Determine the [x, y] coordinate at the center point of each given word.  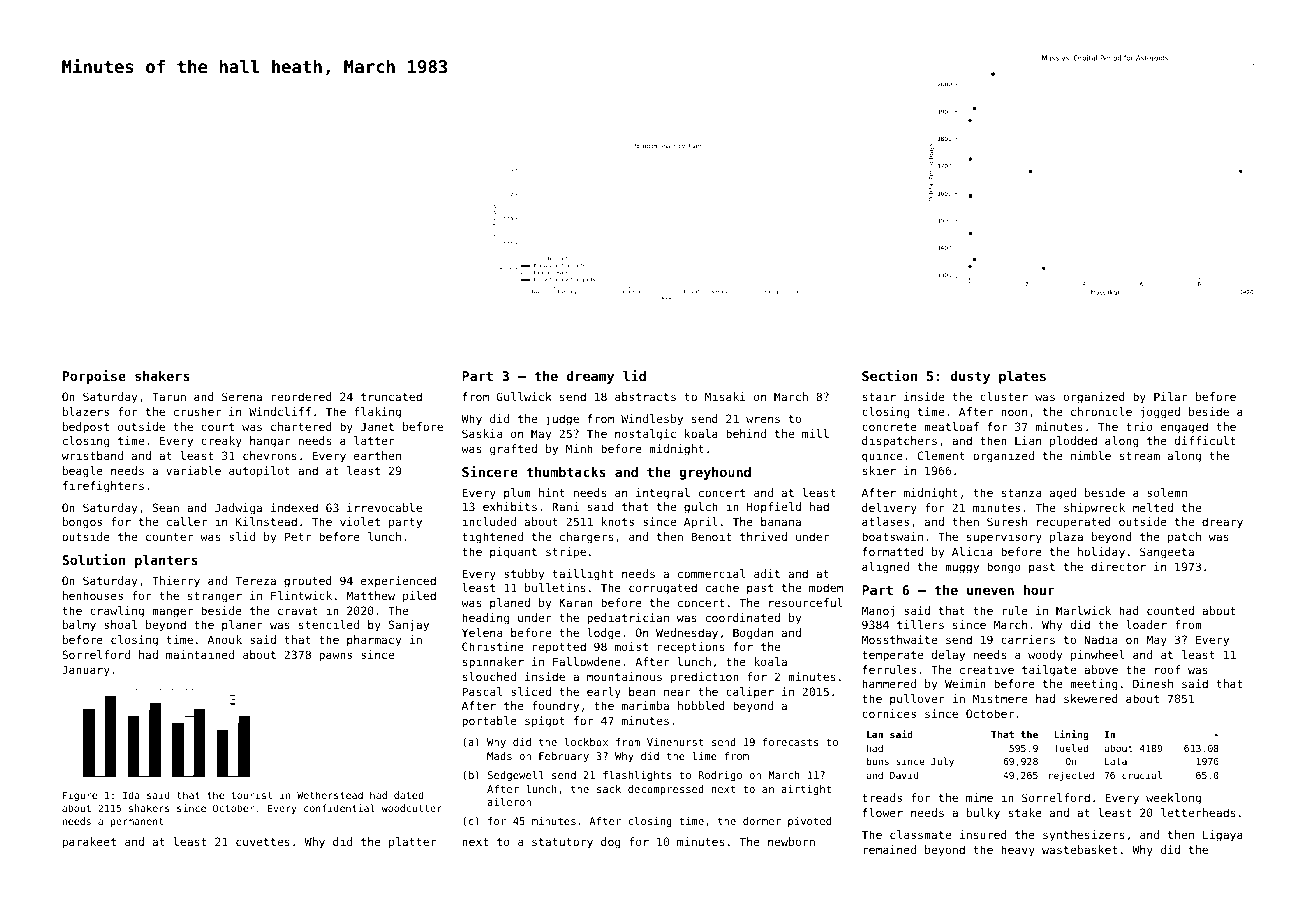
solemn [1167, 492]
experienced [398, 582]
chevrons [270, 455]
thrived [763, 536]
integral [663, 494]
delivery [889, 509]
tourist [251, 795]
